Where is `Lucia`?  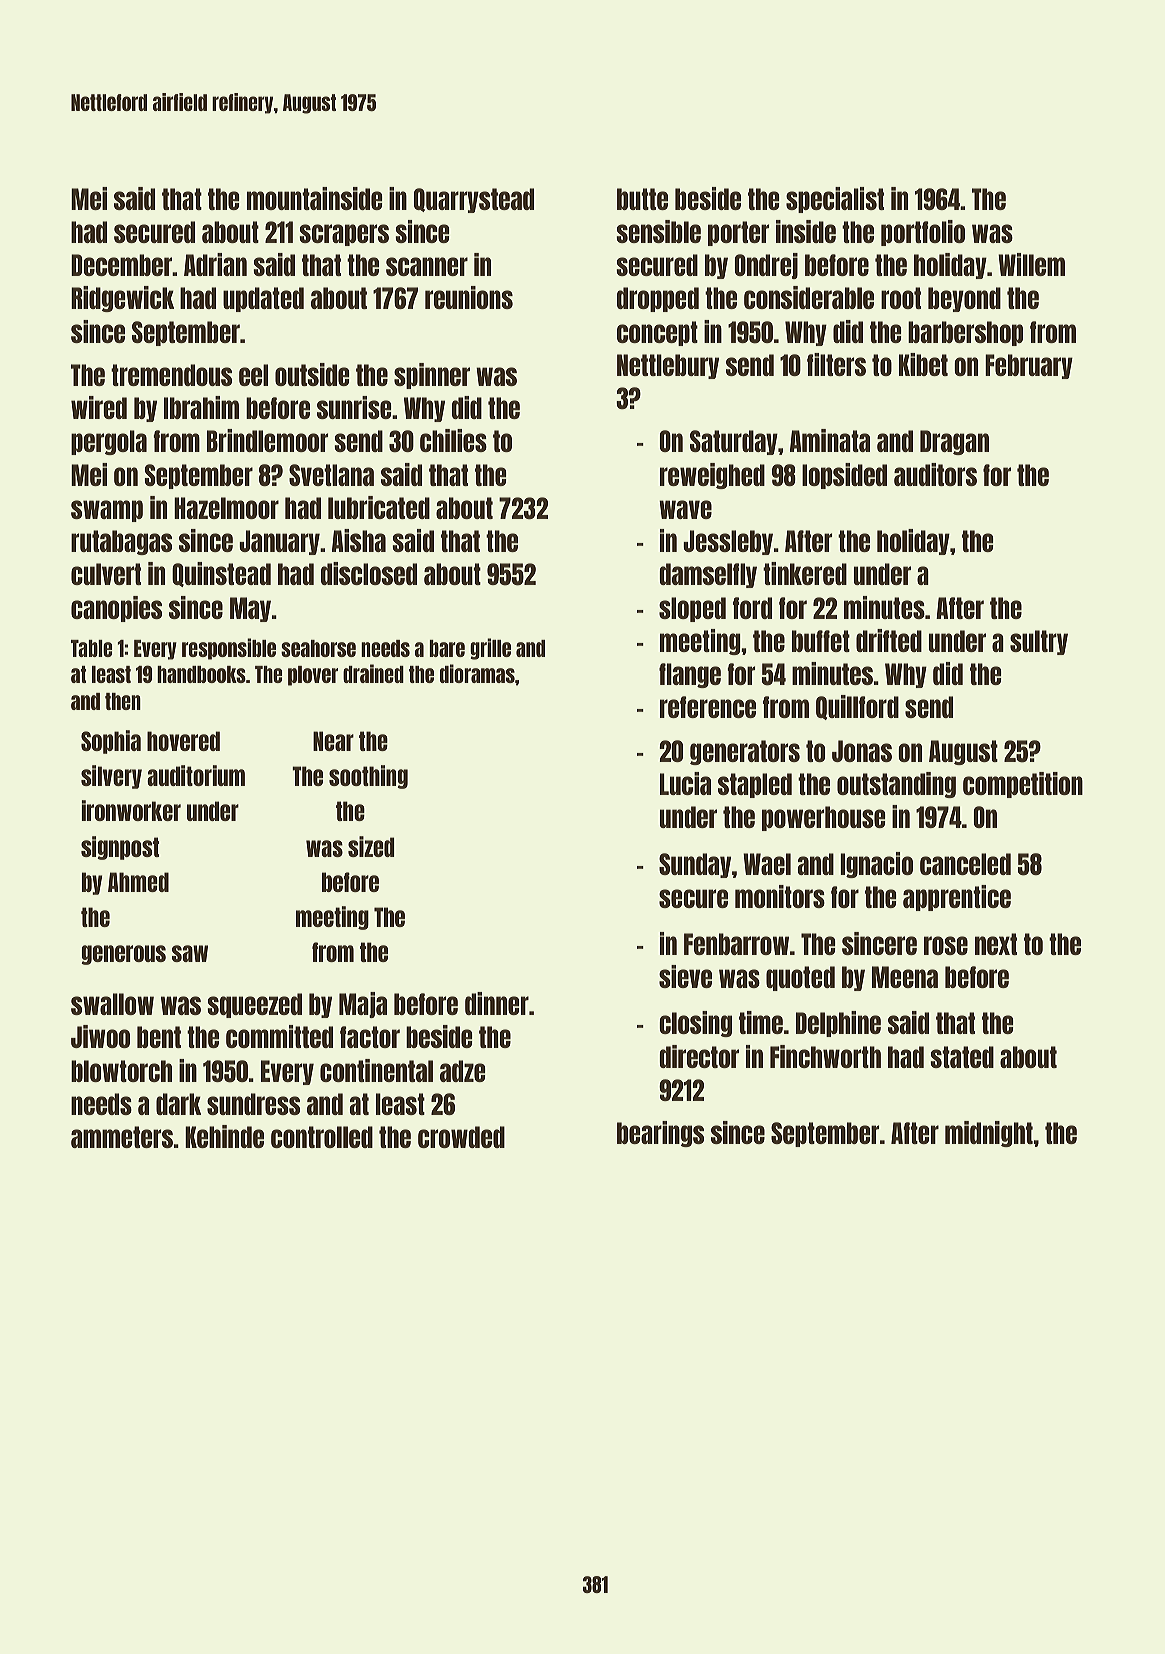
Lucia is located at coordinates (685, 783).
